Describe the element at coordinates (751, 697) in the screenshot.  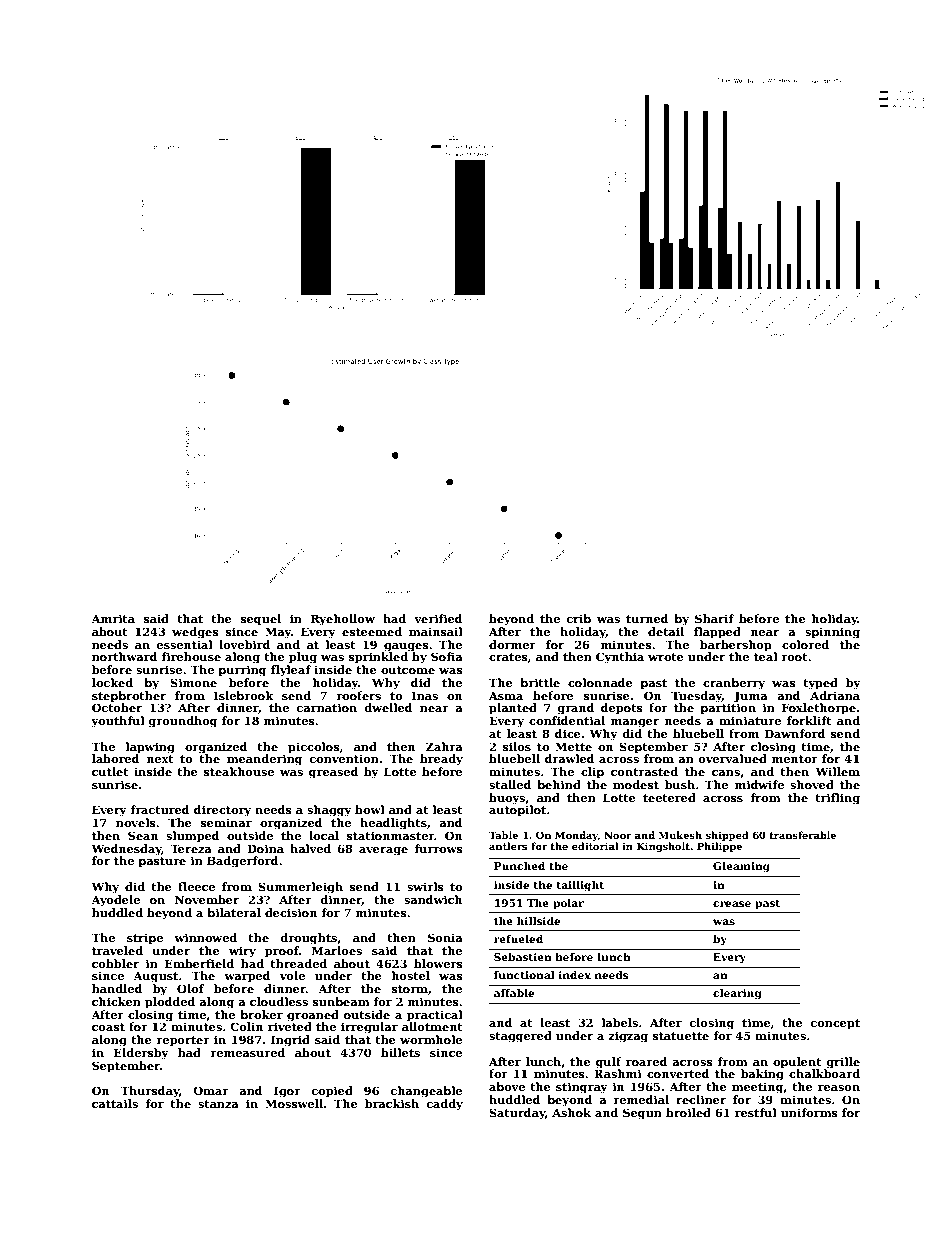
I see `Juma` at that location.
